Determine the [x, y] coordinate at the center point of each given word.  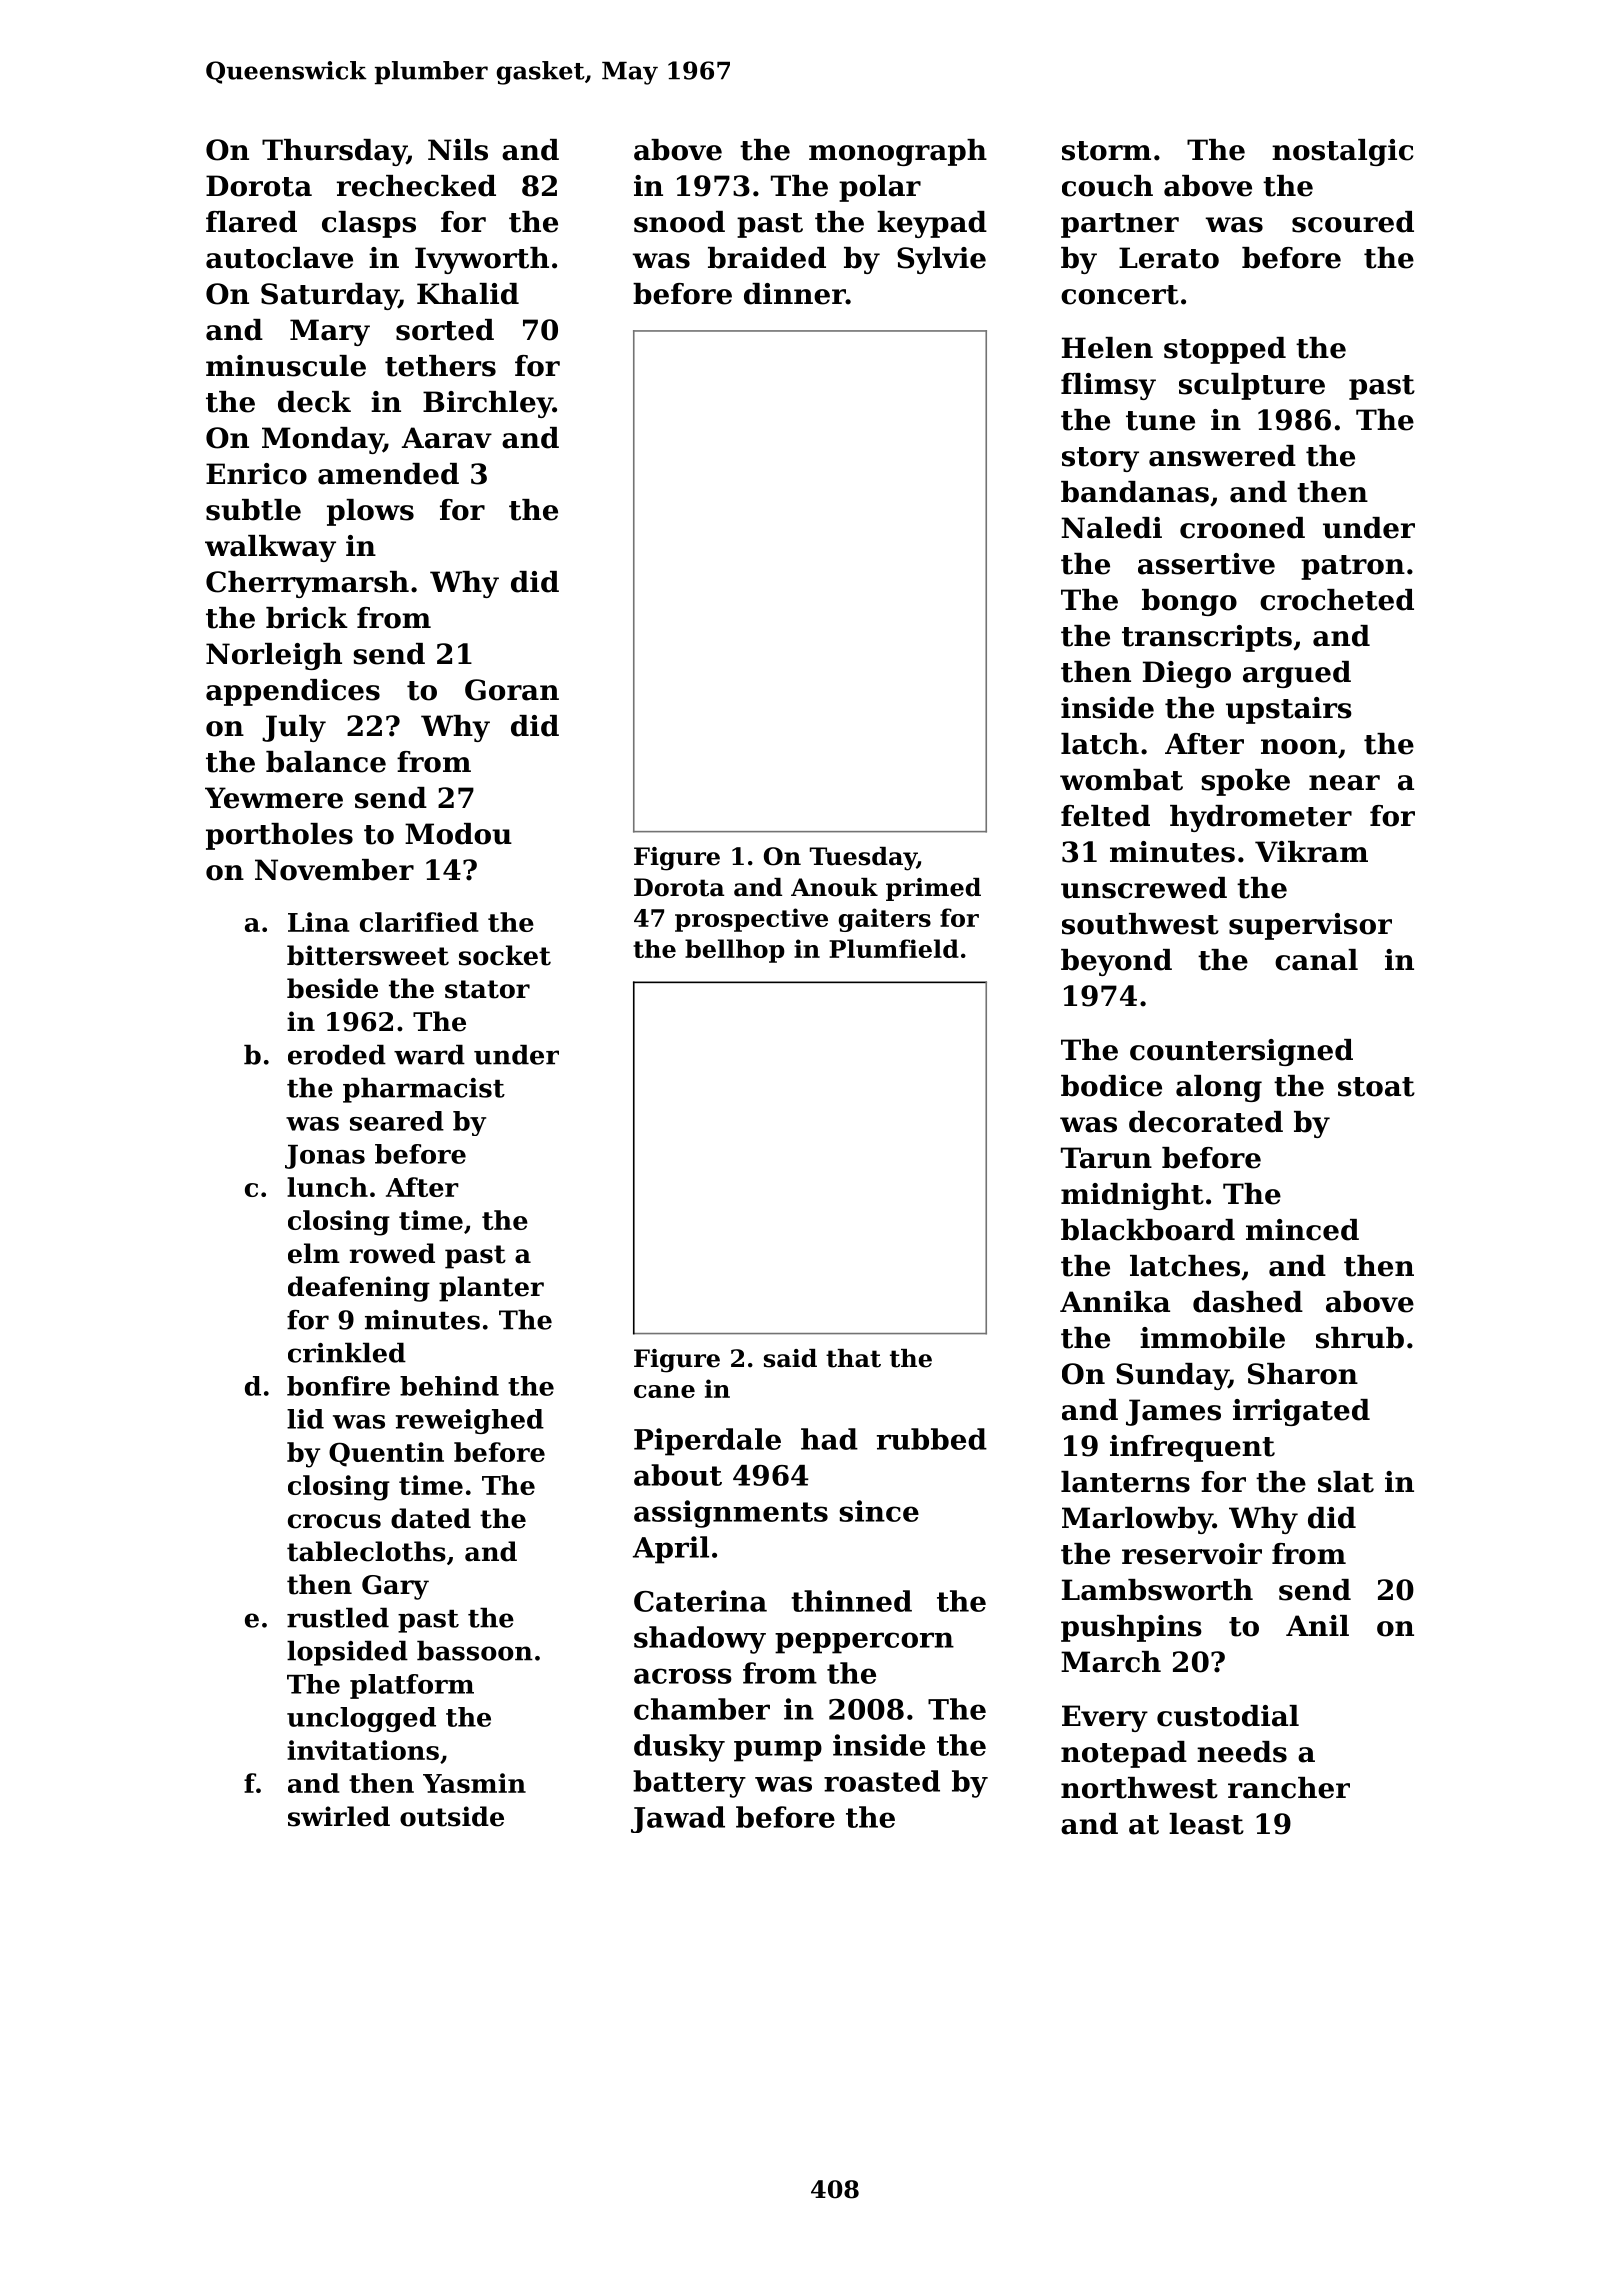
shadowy [700, 1640]
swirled [339, 1816]
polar [880, 188]
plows [370, 512]
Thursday [334, 152]
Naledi [1111, 528]
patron [1353, 567]
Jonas [325, 1157]
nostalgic [1342, 152]
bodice [1111, 1086]
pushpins [1131, 1628]
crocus [334, 1521]
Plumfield [894, 948]
